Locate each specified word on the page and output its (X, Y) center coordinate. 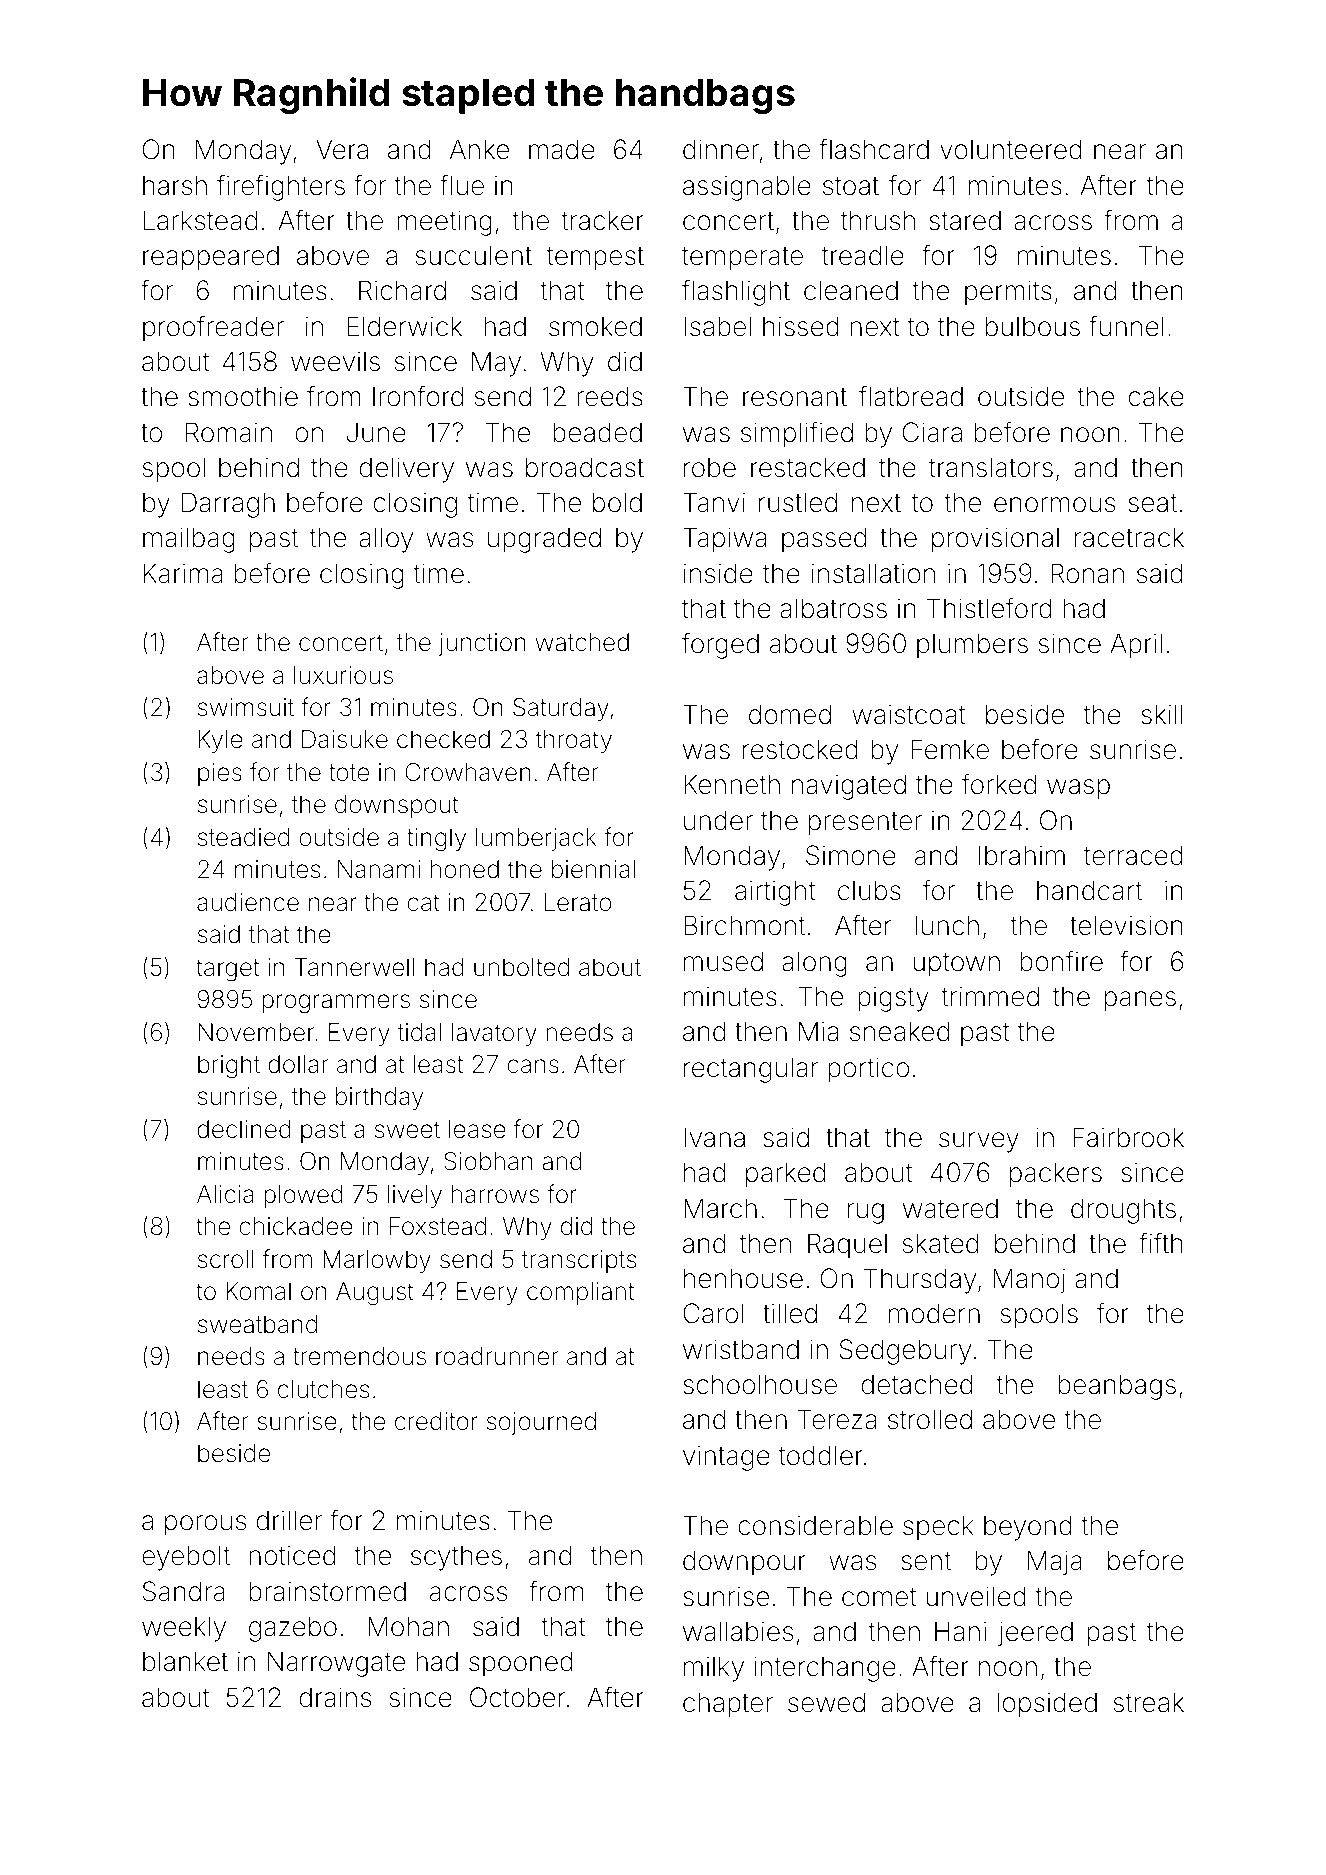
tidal (419, 1032)
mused (723, 961)
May (496, 364)
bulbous (1033, 326)
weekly (184, 1629)
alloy (386, 540)
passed (824, 540)
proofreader (213, 328)
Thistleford (989, 608)
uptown (956, 965)
